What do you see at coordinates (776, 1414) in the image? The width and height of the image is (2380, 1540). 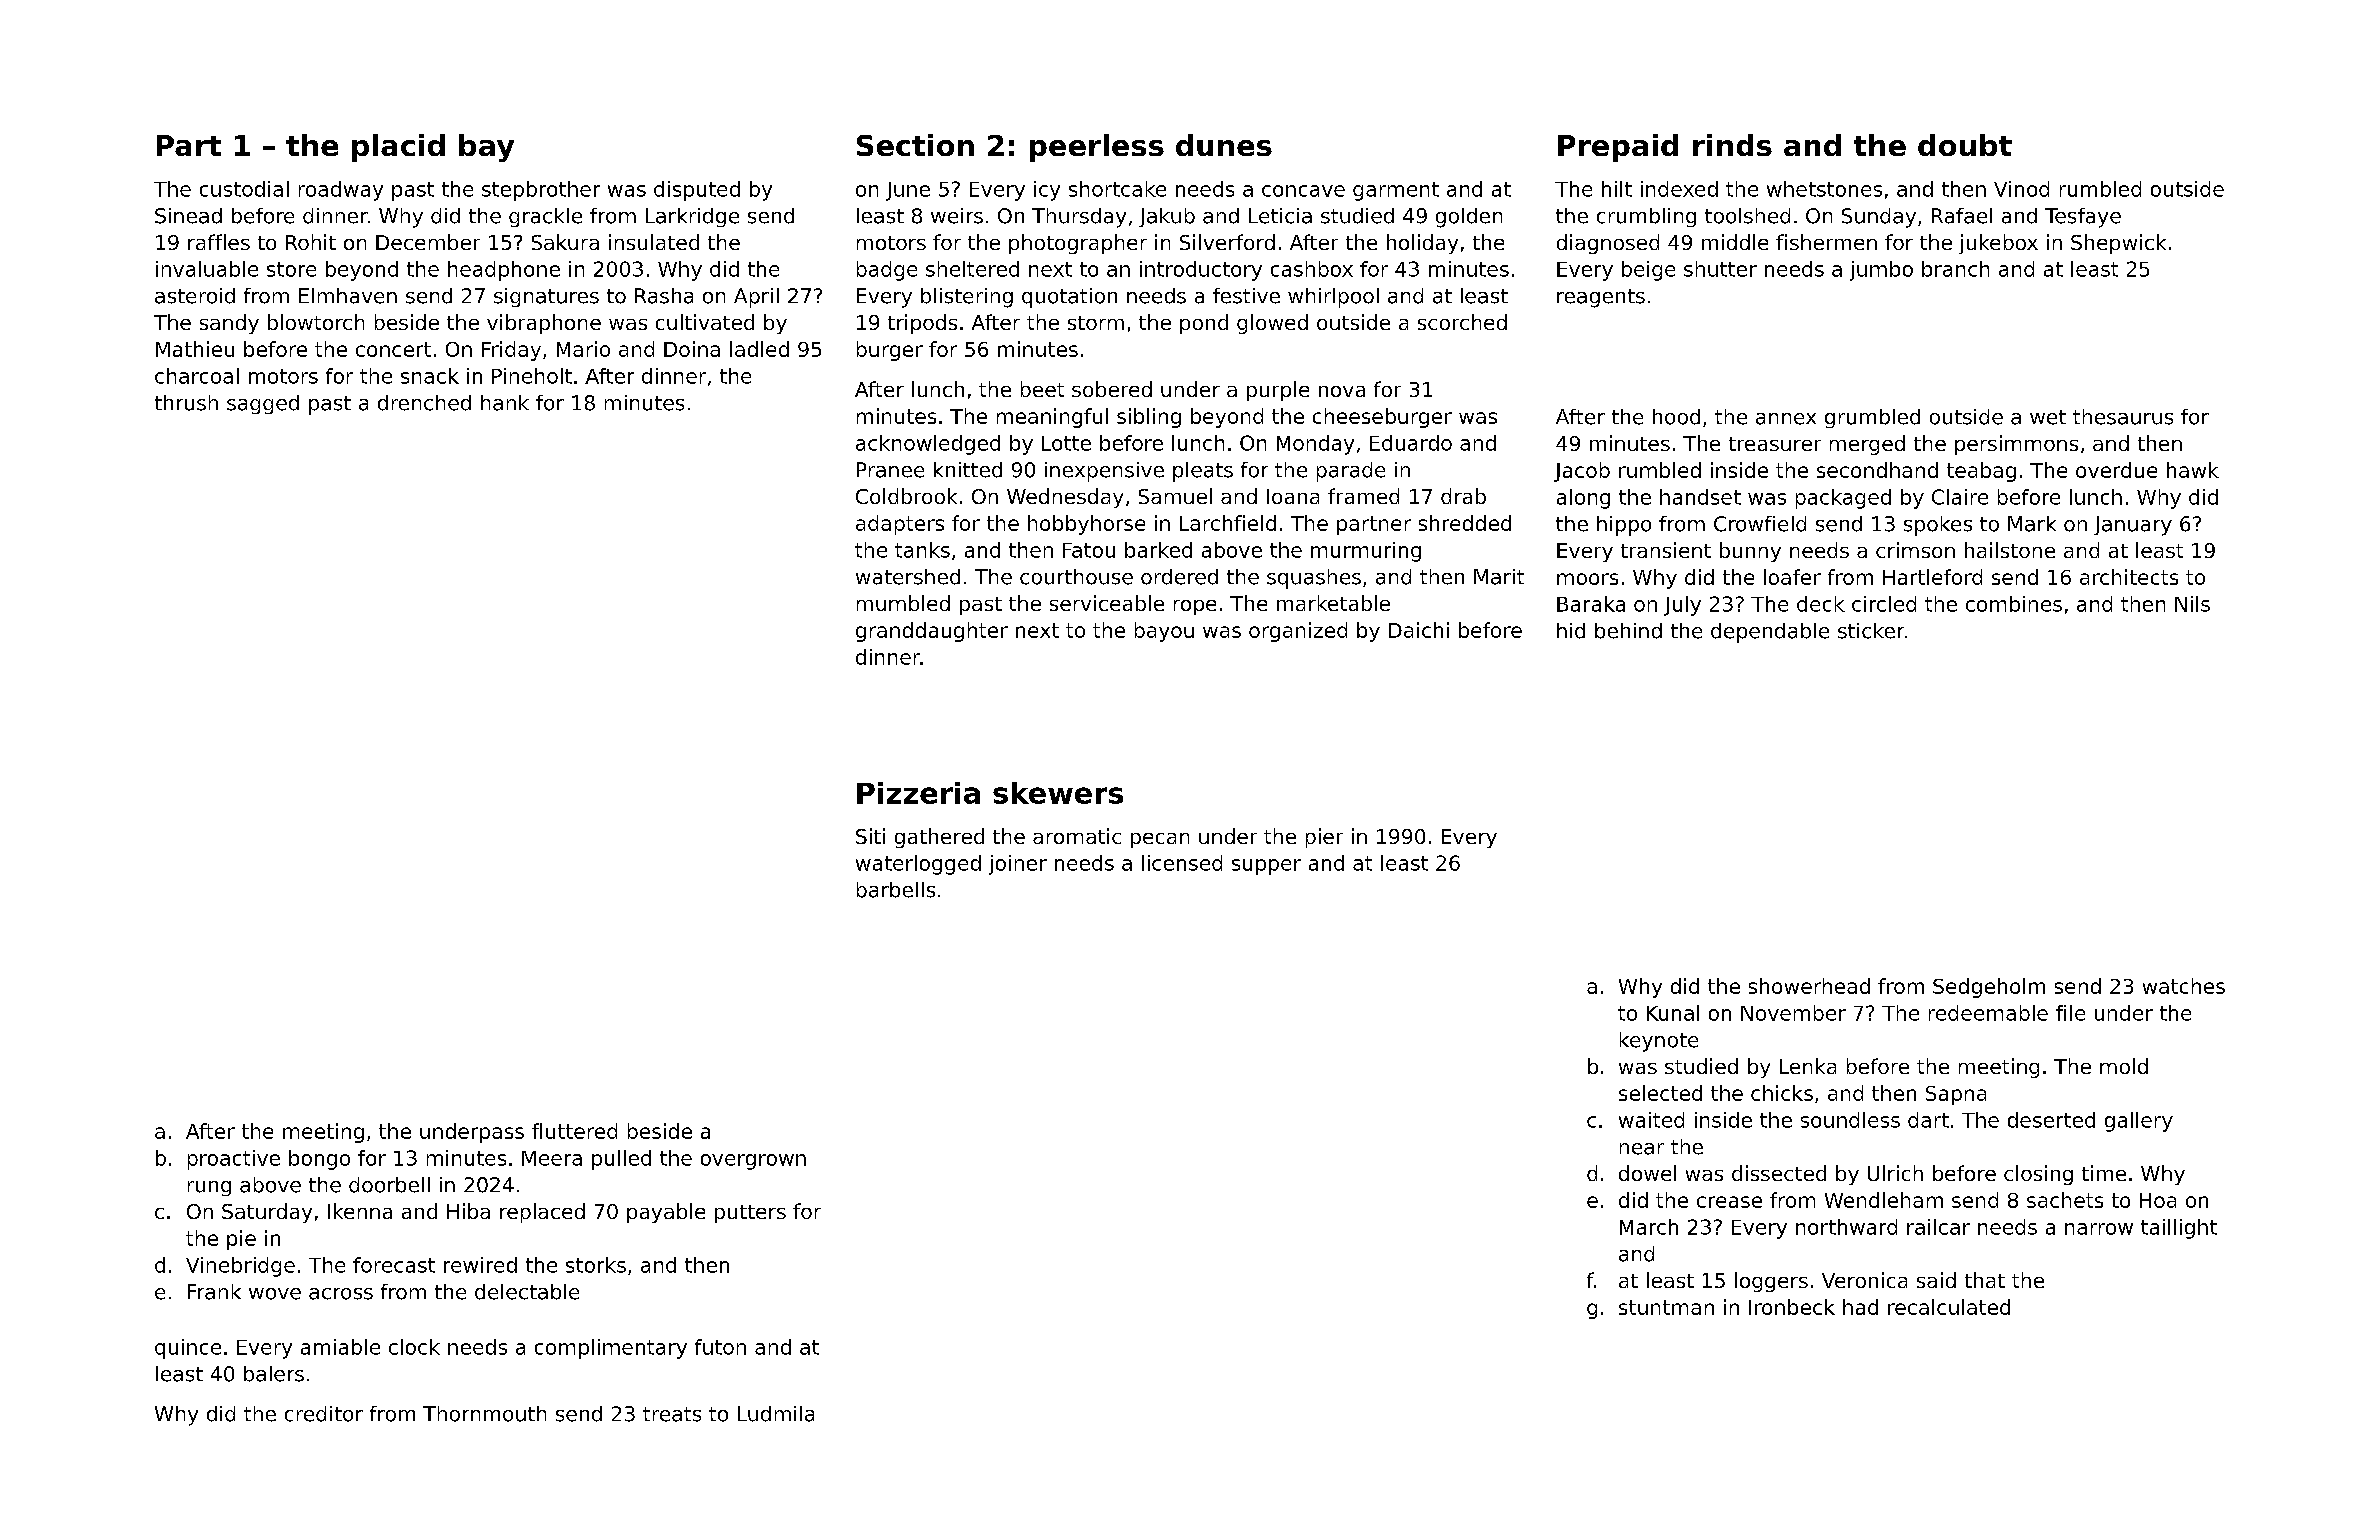 I see `Ludmila` at bounding box center [776, 1414].
